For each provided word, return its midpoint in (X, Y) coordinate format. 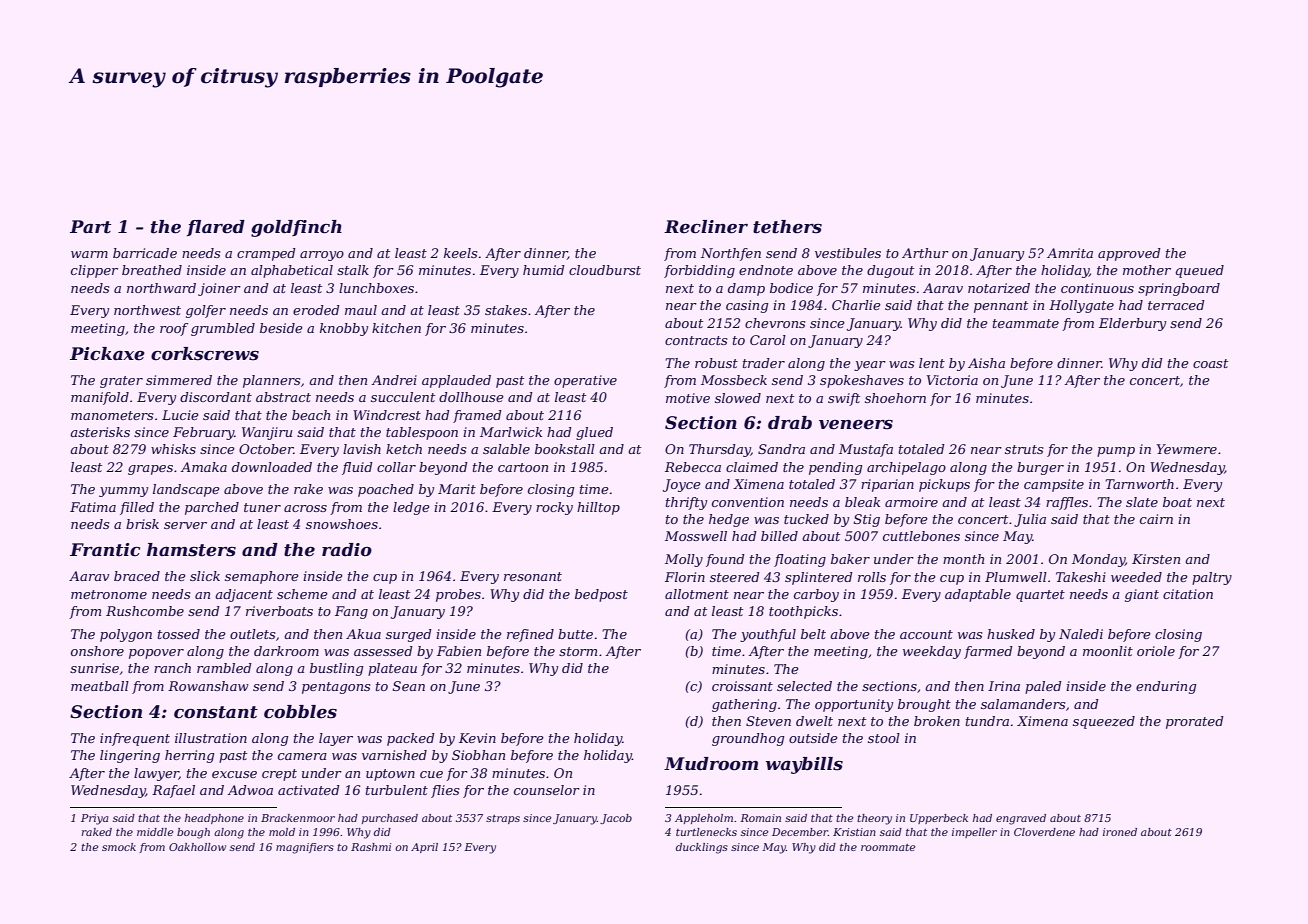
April (424, 848)
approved (1129, 254)
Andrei (394, 380)
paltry (1212, 578)
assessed (383, 651)
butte (575, 634)
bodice (791, 288)
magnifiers (305, 848)
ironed (1120, 832)
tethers (787, 227)
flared (216, 228)
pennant (1001, 307)
